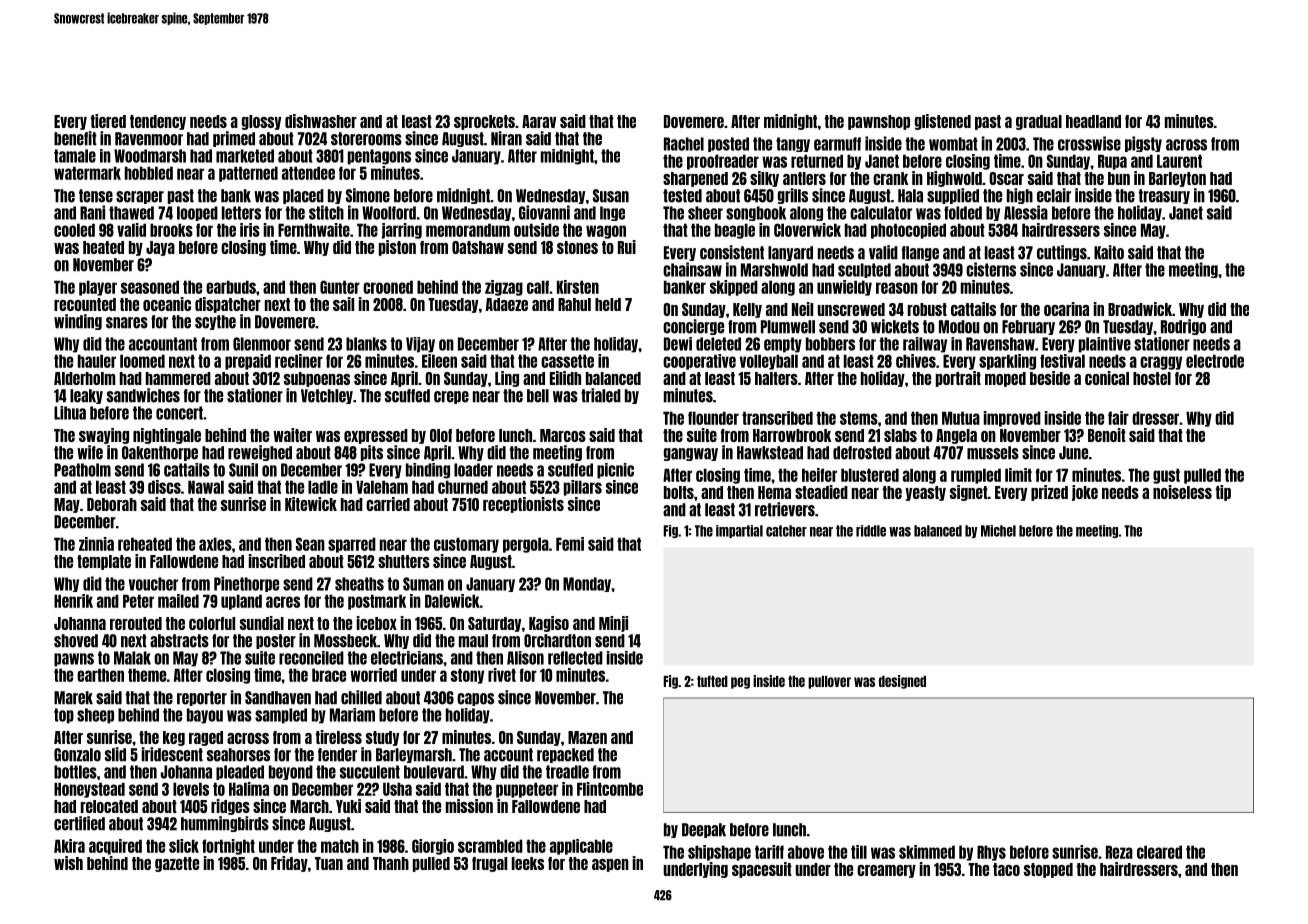 The width and height of the document is (1308, 924). What do you see at coordinates (140, 197) in the document?
I see `scraper` at bounding box center [140, 197].
